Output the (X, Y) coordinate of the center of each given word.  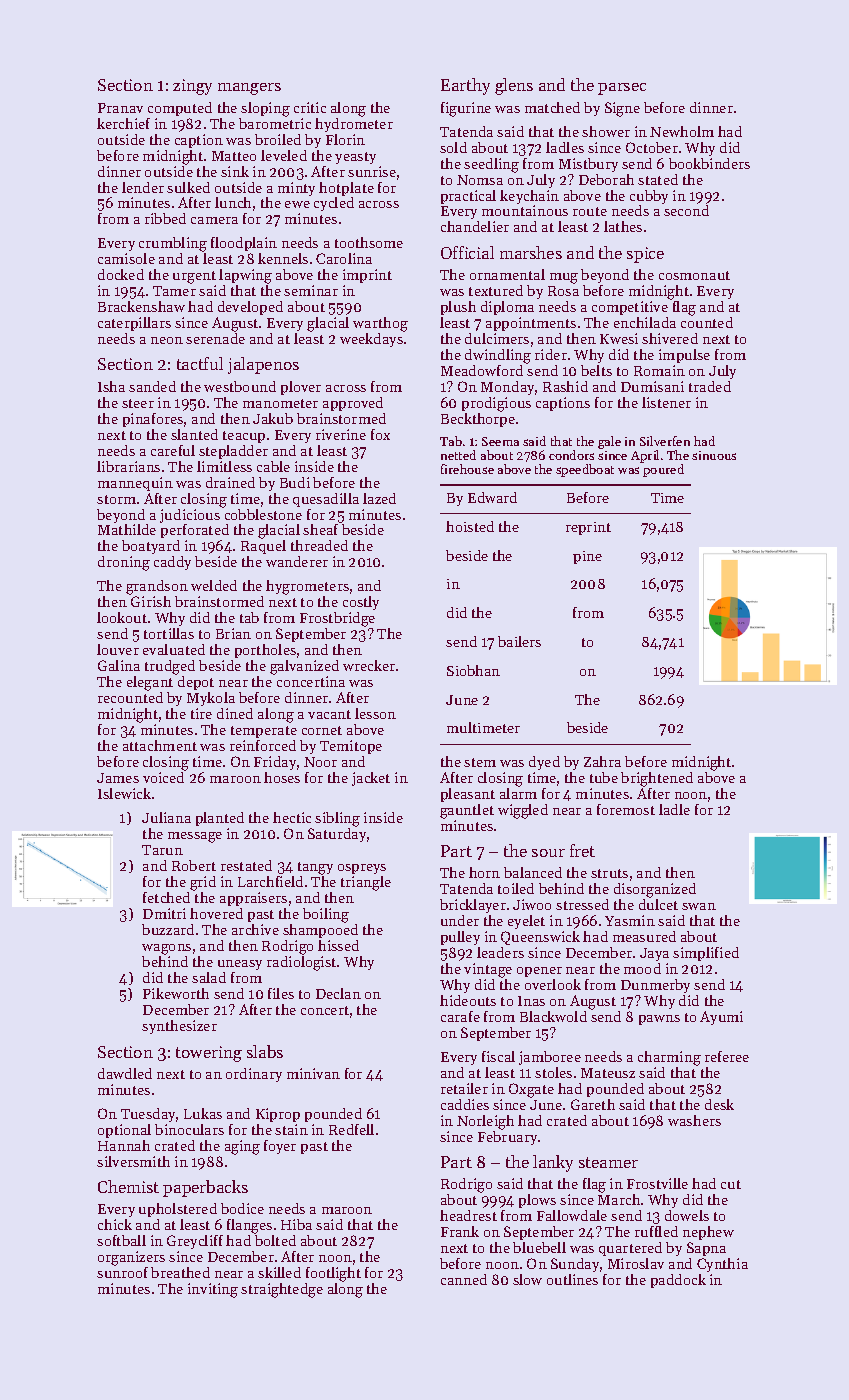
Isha (111, 386)
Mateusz (608, 1073)
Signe (622, 109)
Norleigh (485, 1122)
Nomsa (480, 180)
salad (209, 977)
